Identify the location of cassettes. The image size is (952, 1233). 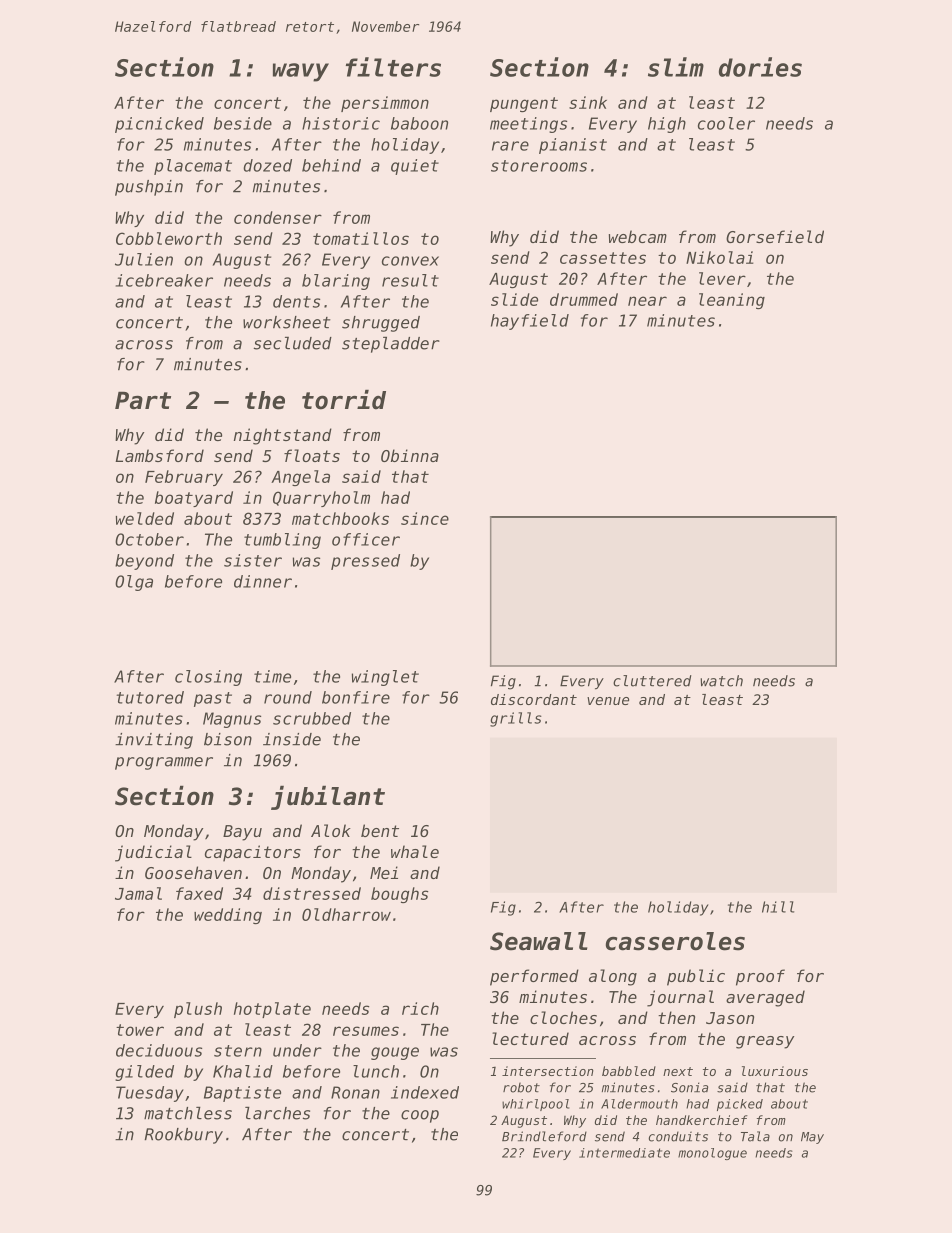
(603, 258).
